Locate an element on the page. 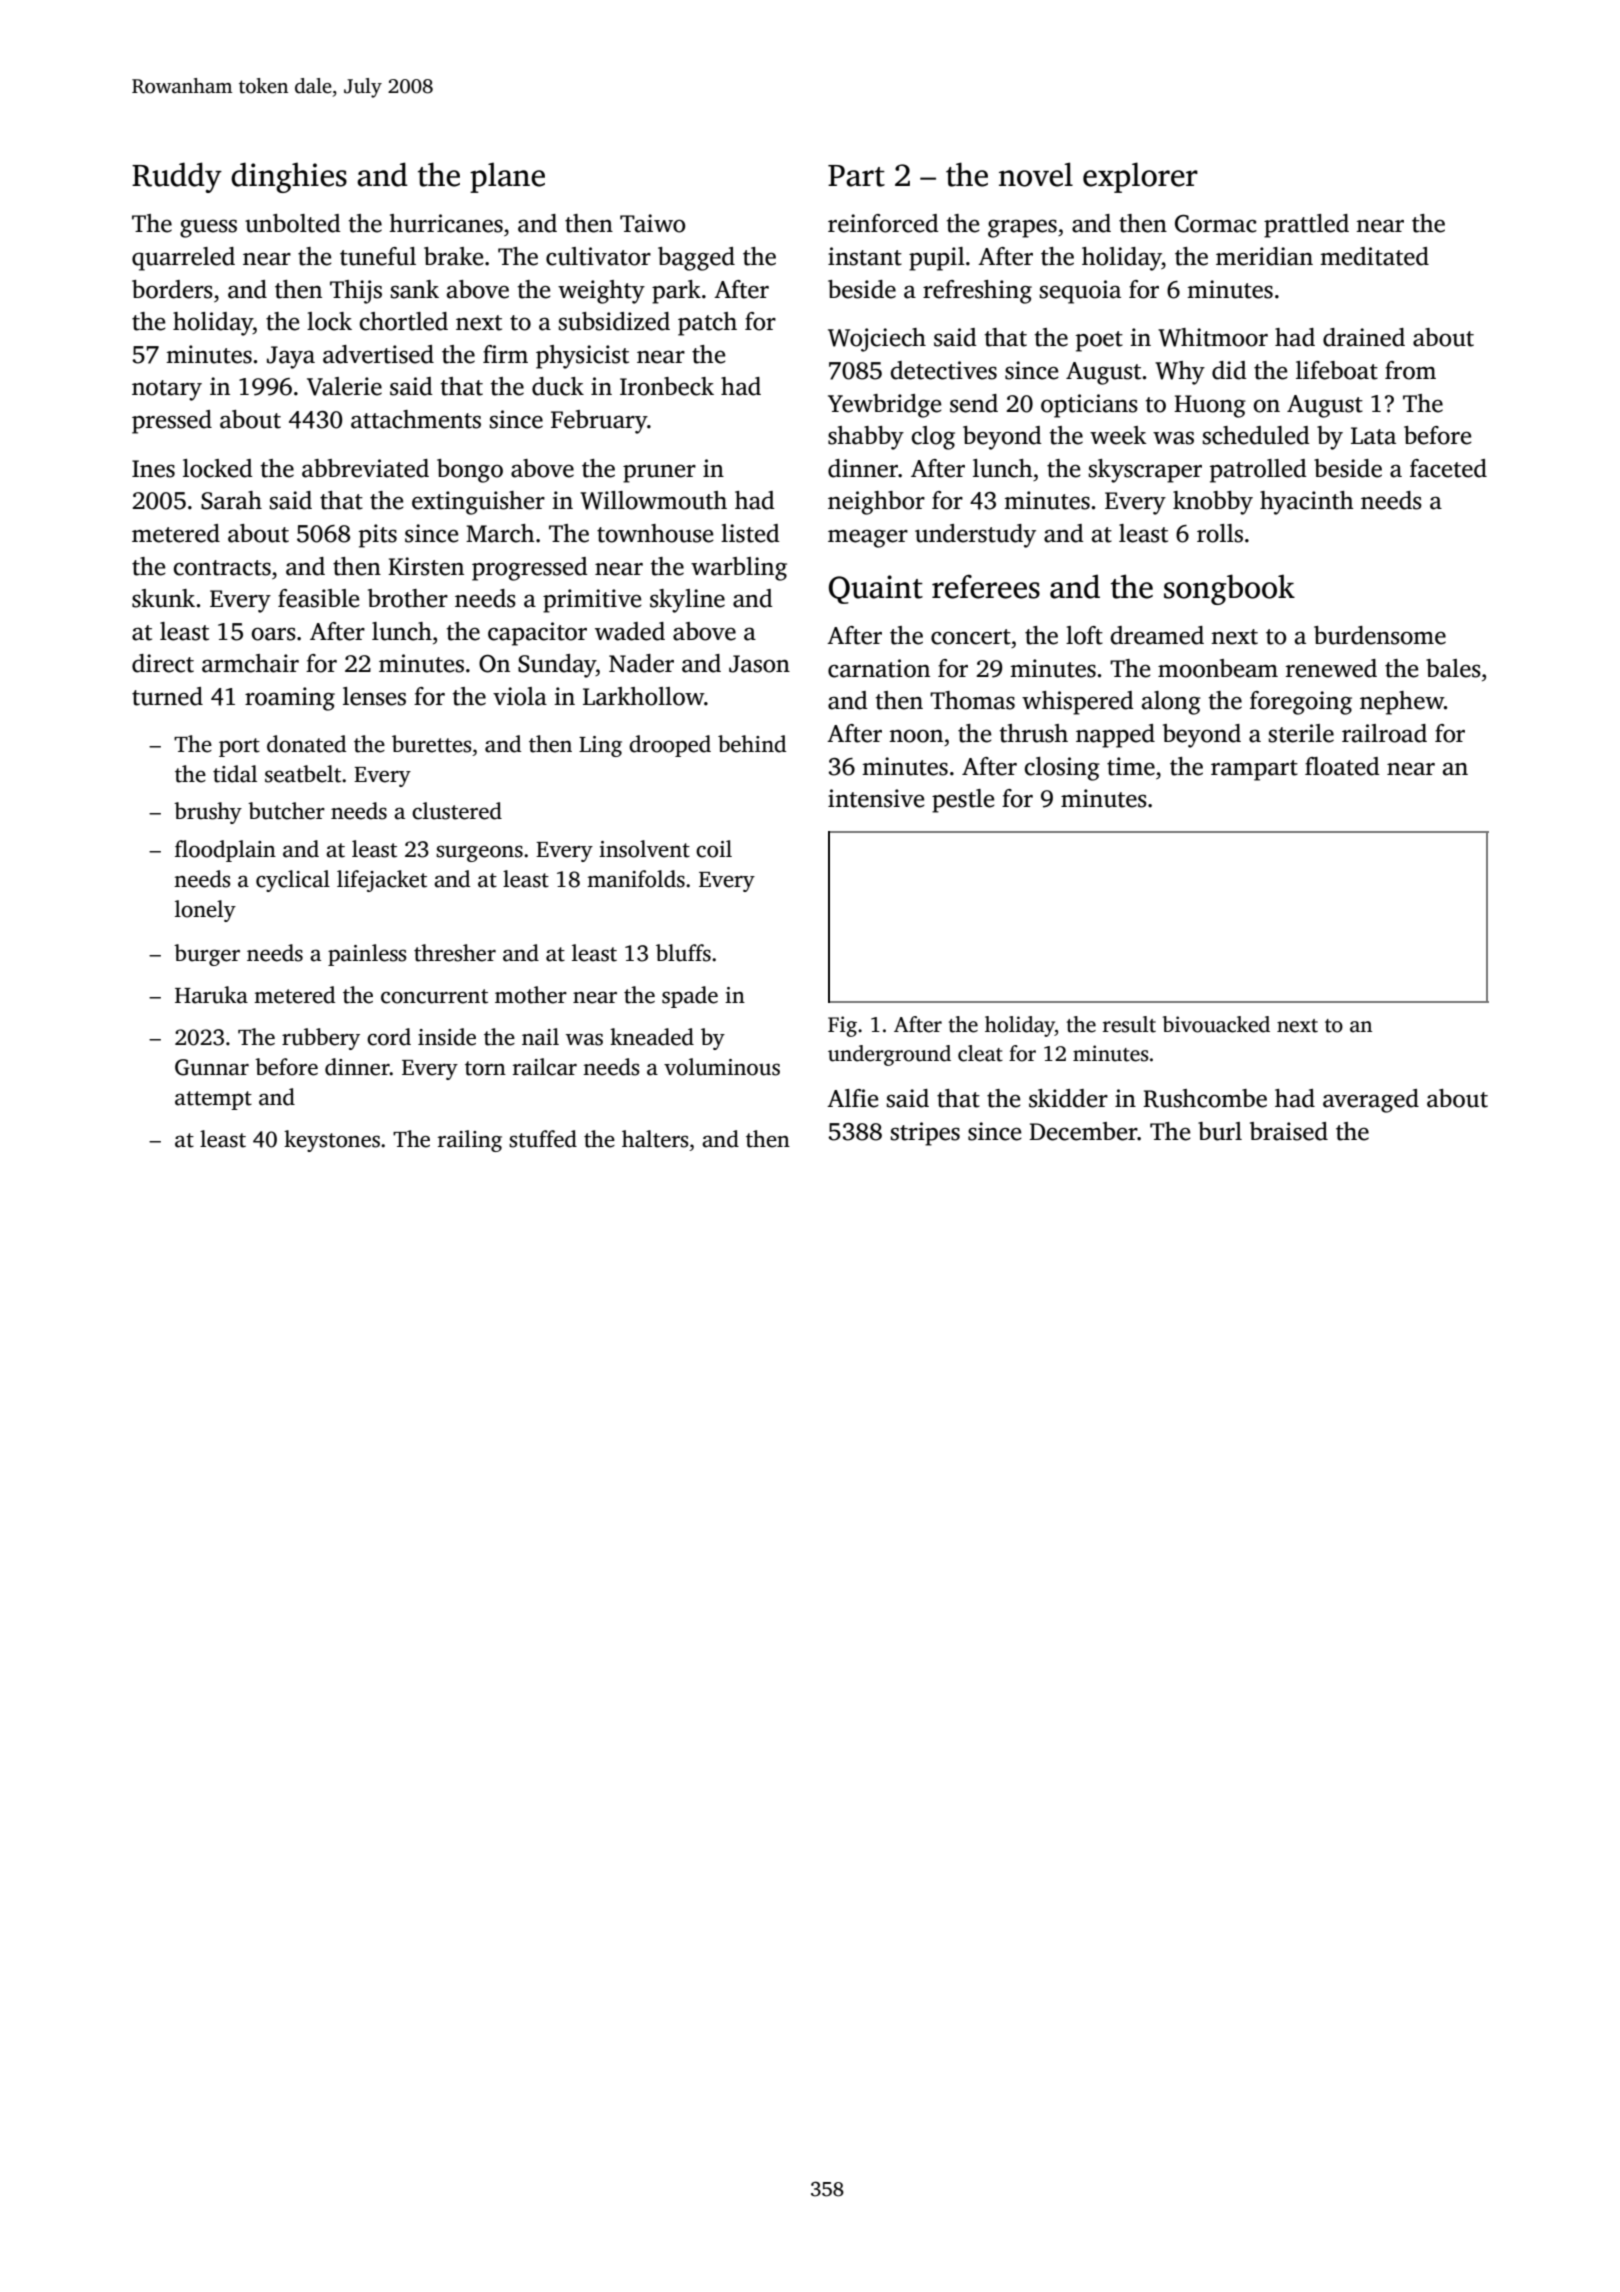 Image resolution: width=1620 pixels, height=2292 pixels. explorer is located at coordinates (1140, 177).
